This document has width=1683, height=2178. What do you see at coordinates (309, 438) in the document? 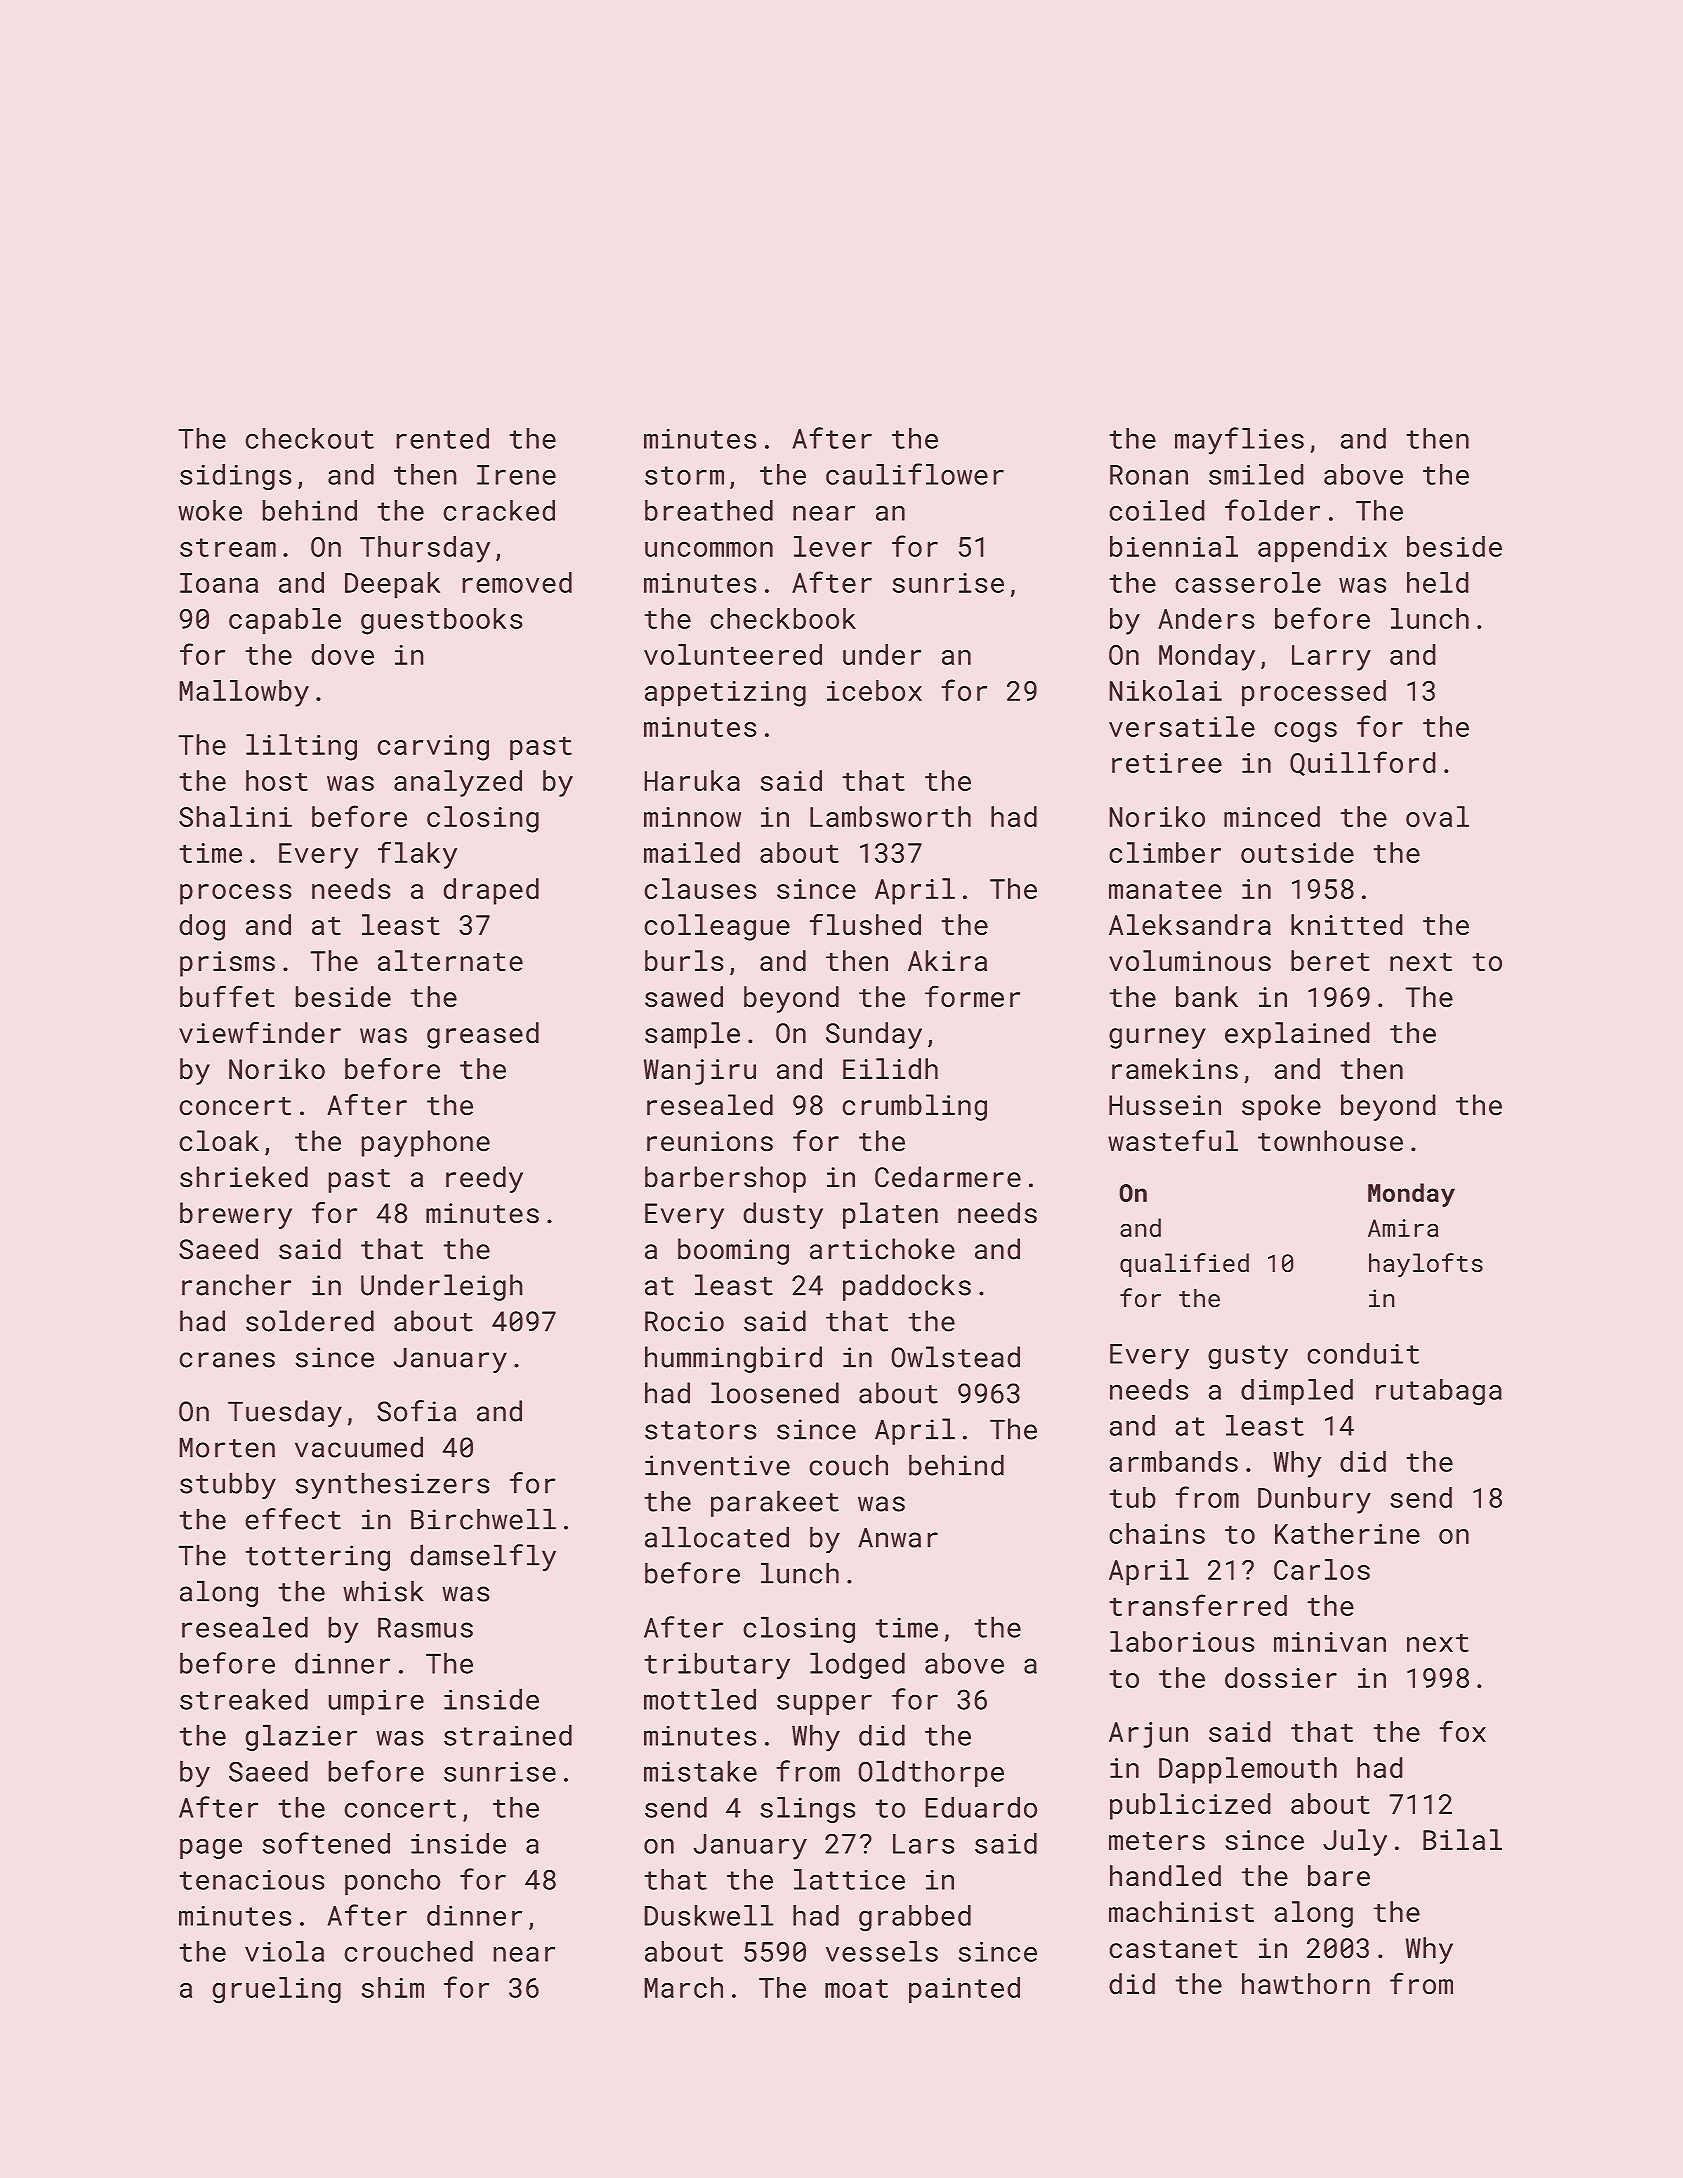
I see `checkout` at bounding box center [309, 438].
